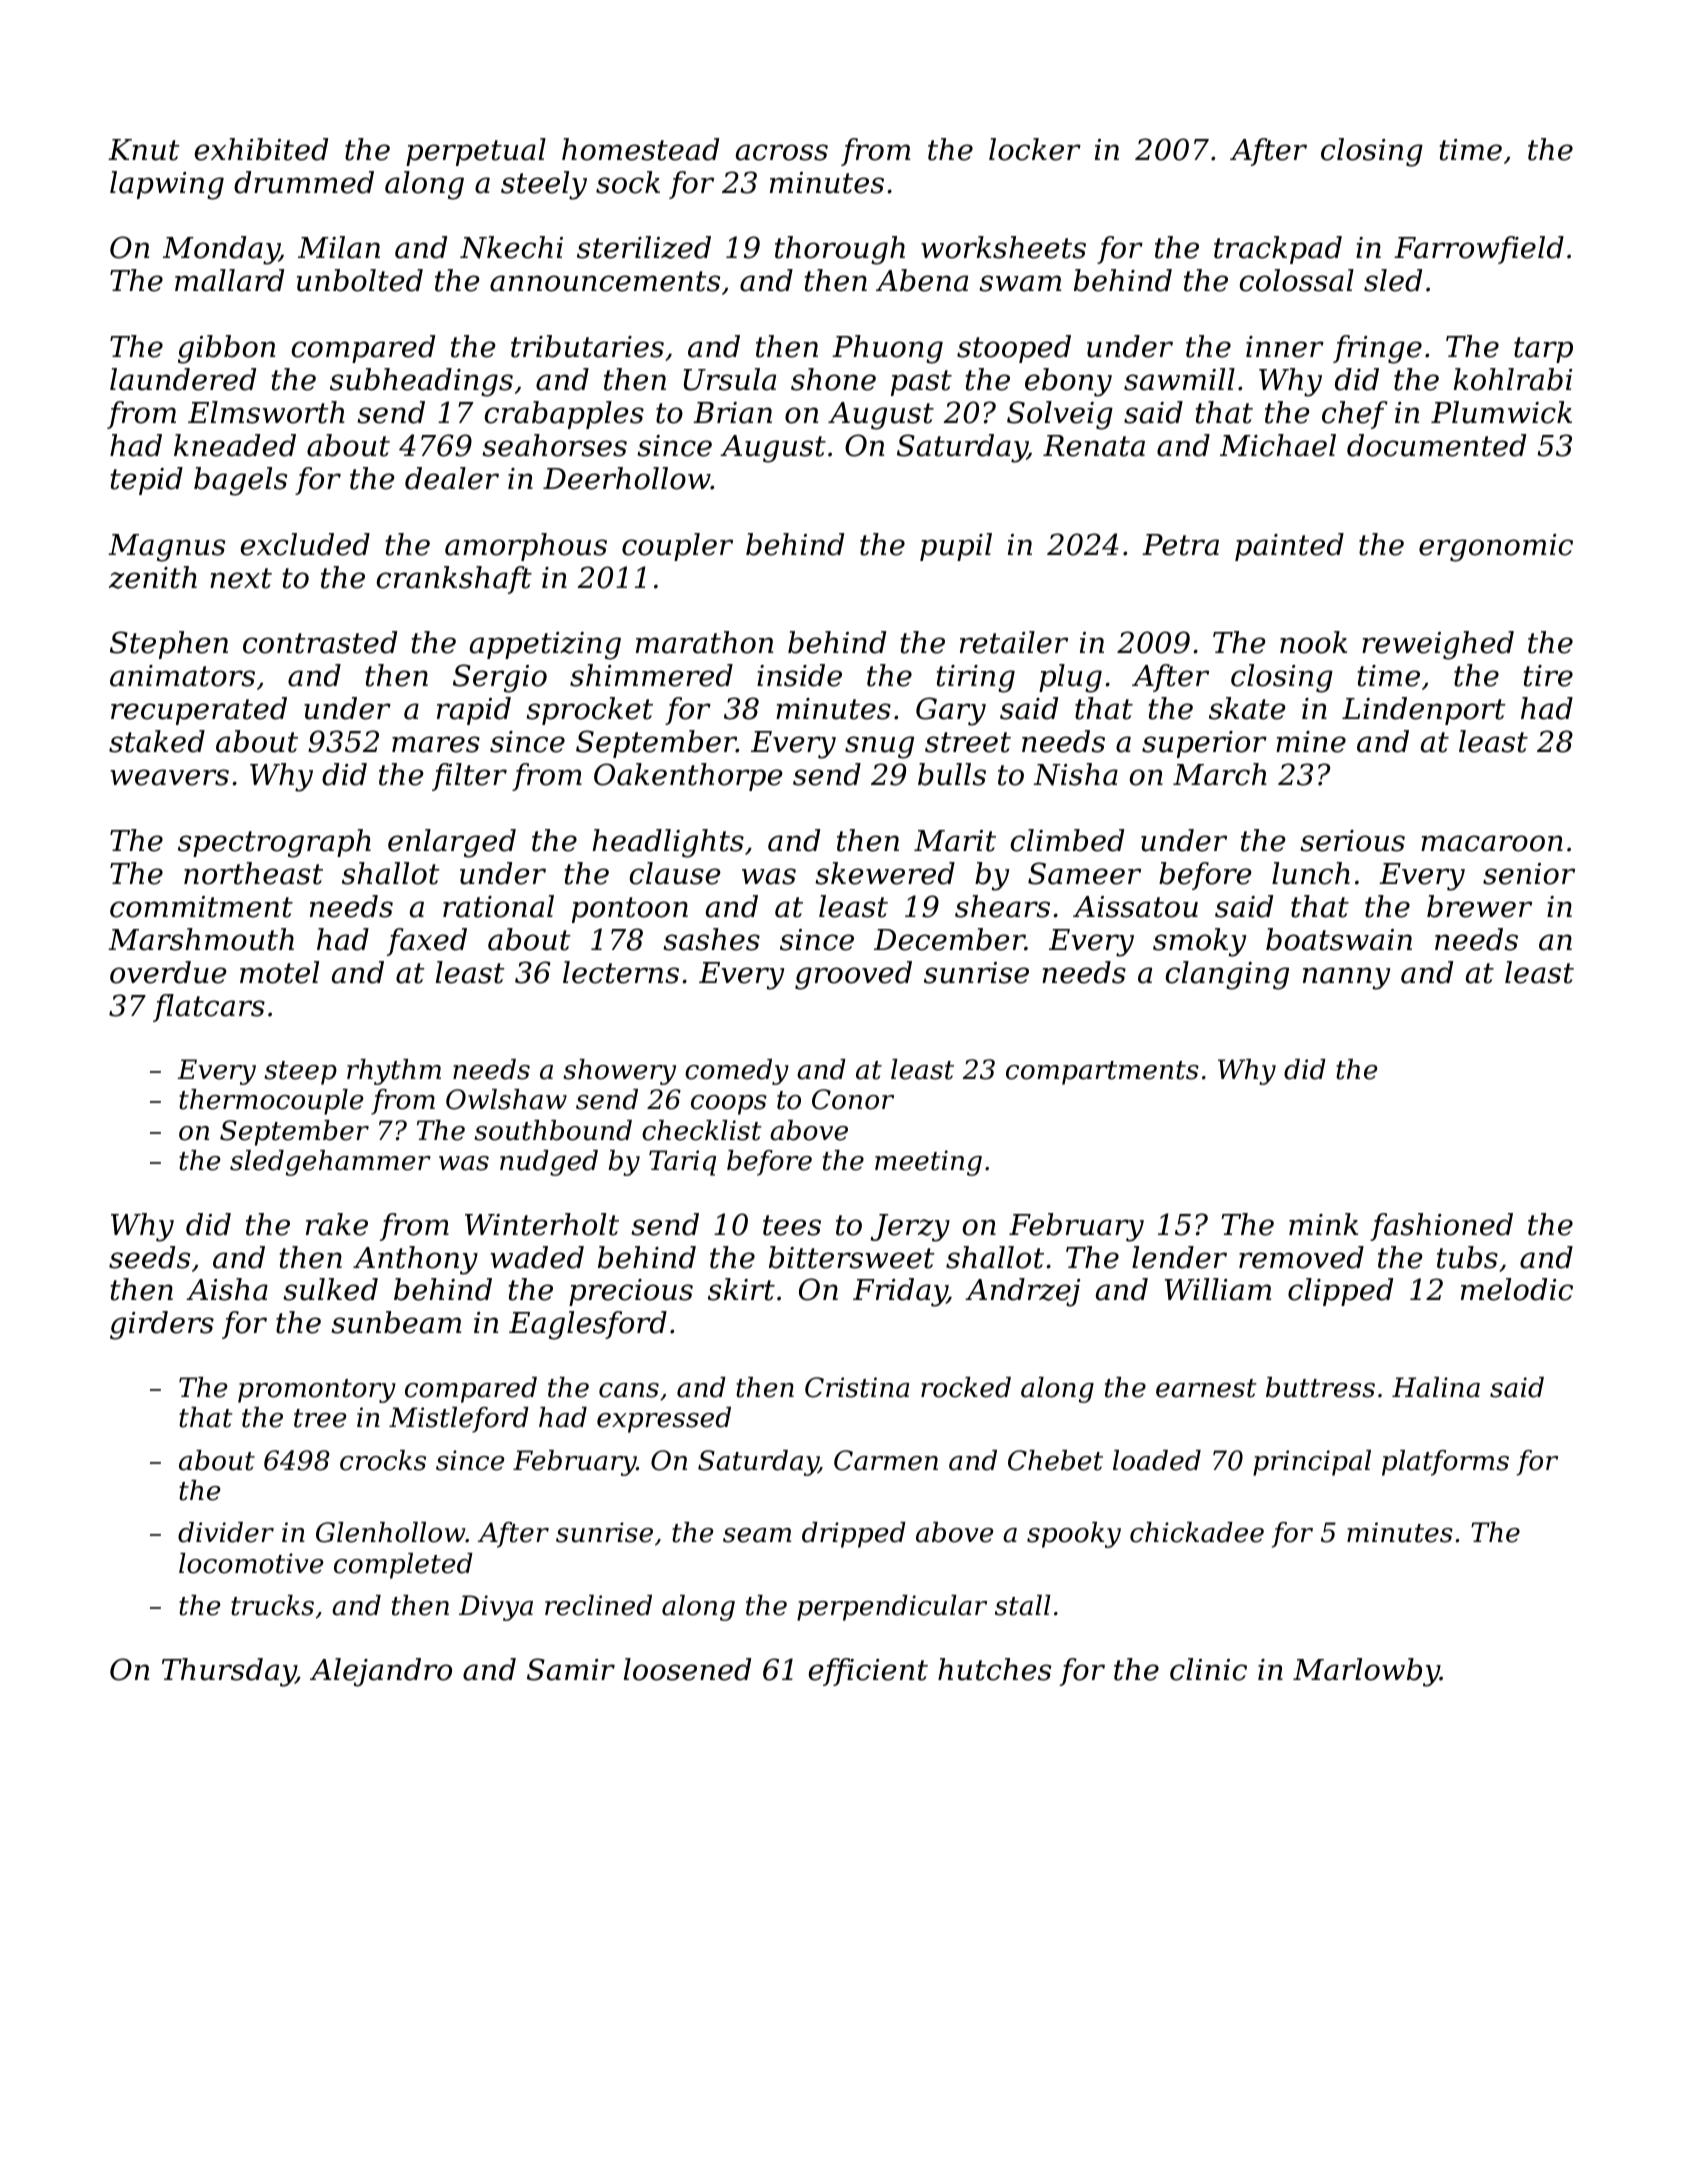  I want to click on loosened, so click(687, 1669).
